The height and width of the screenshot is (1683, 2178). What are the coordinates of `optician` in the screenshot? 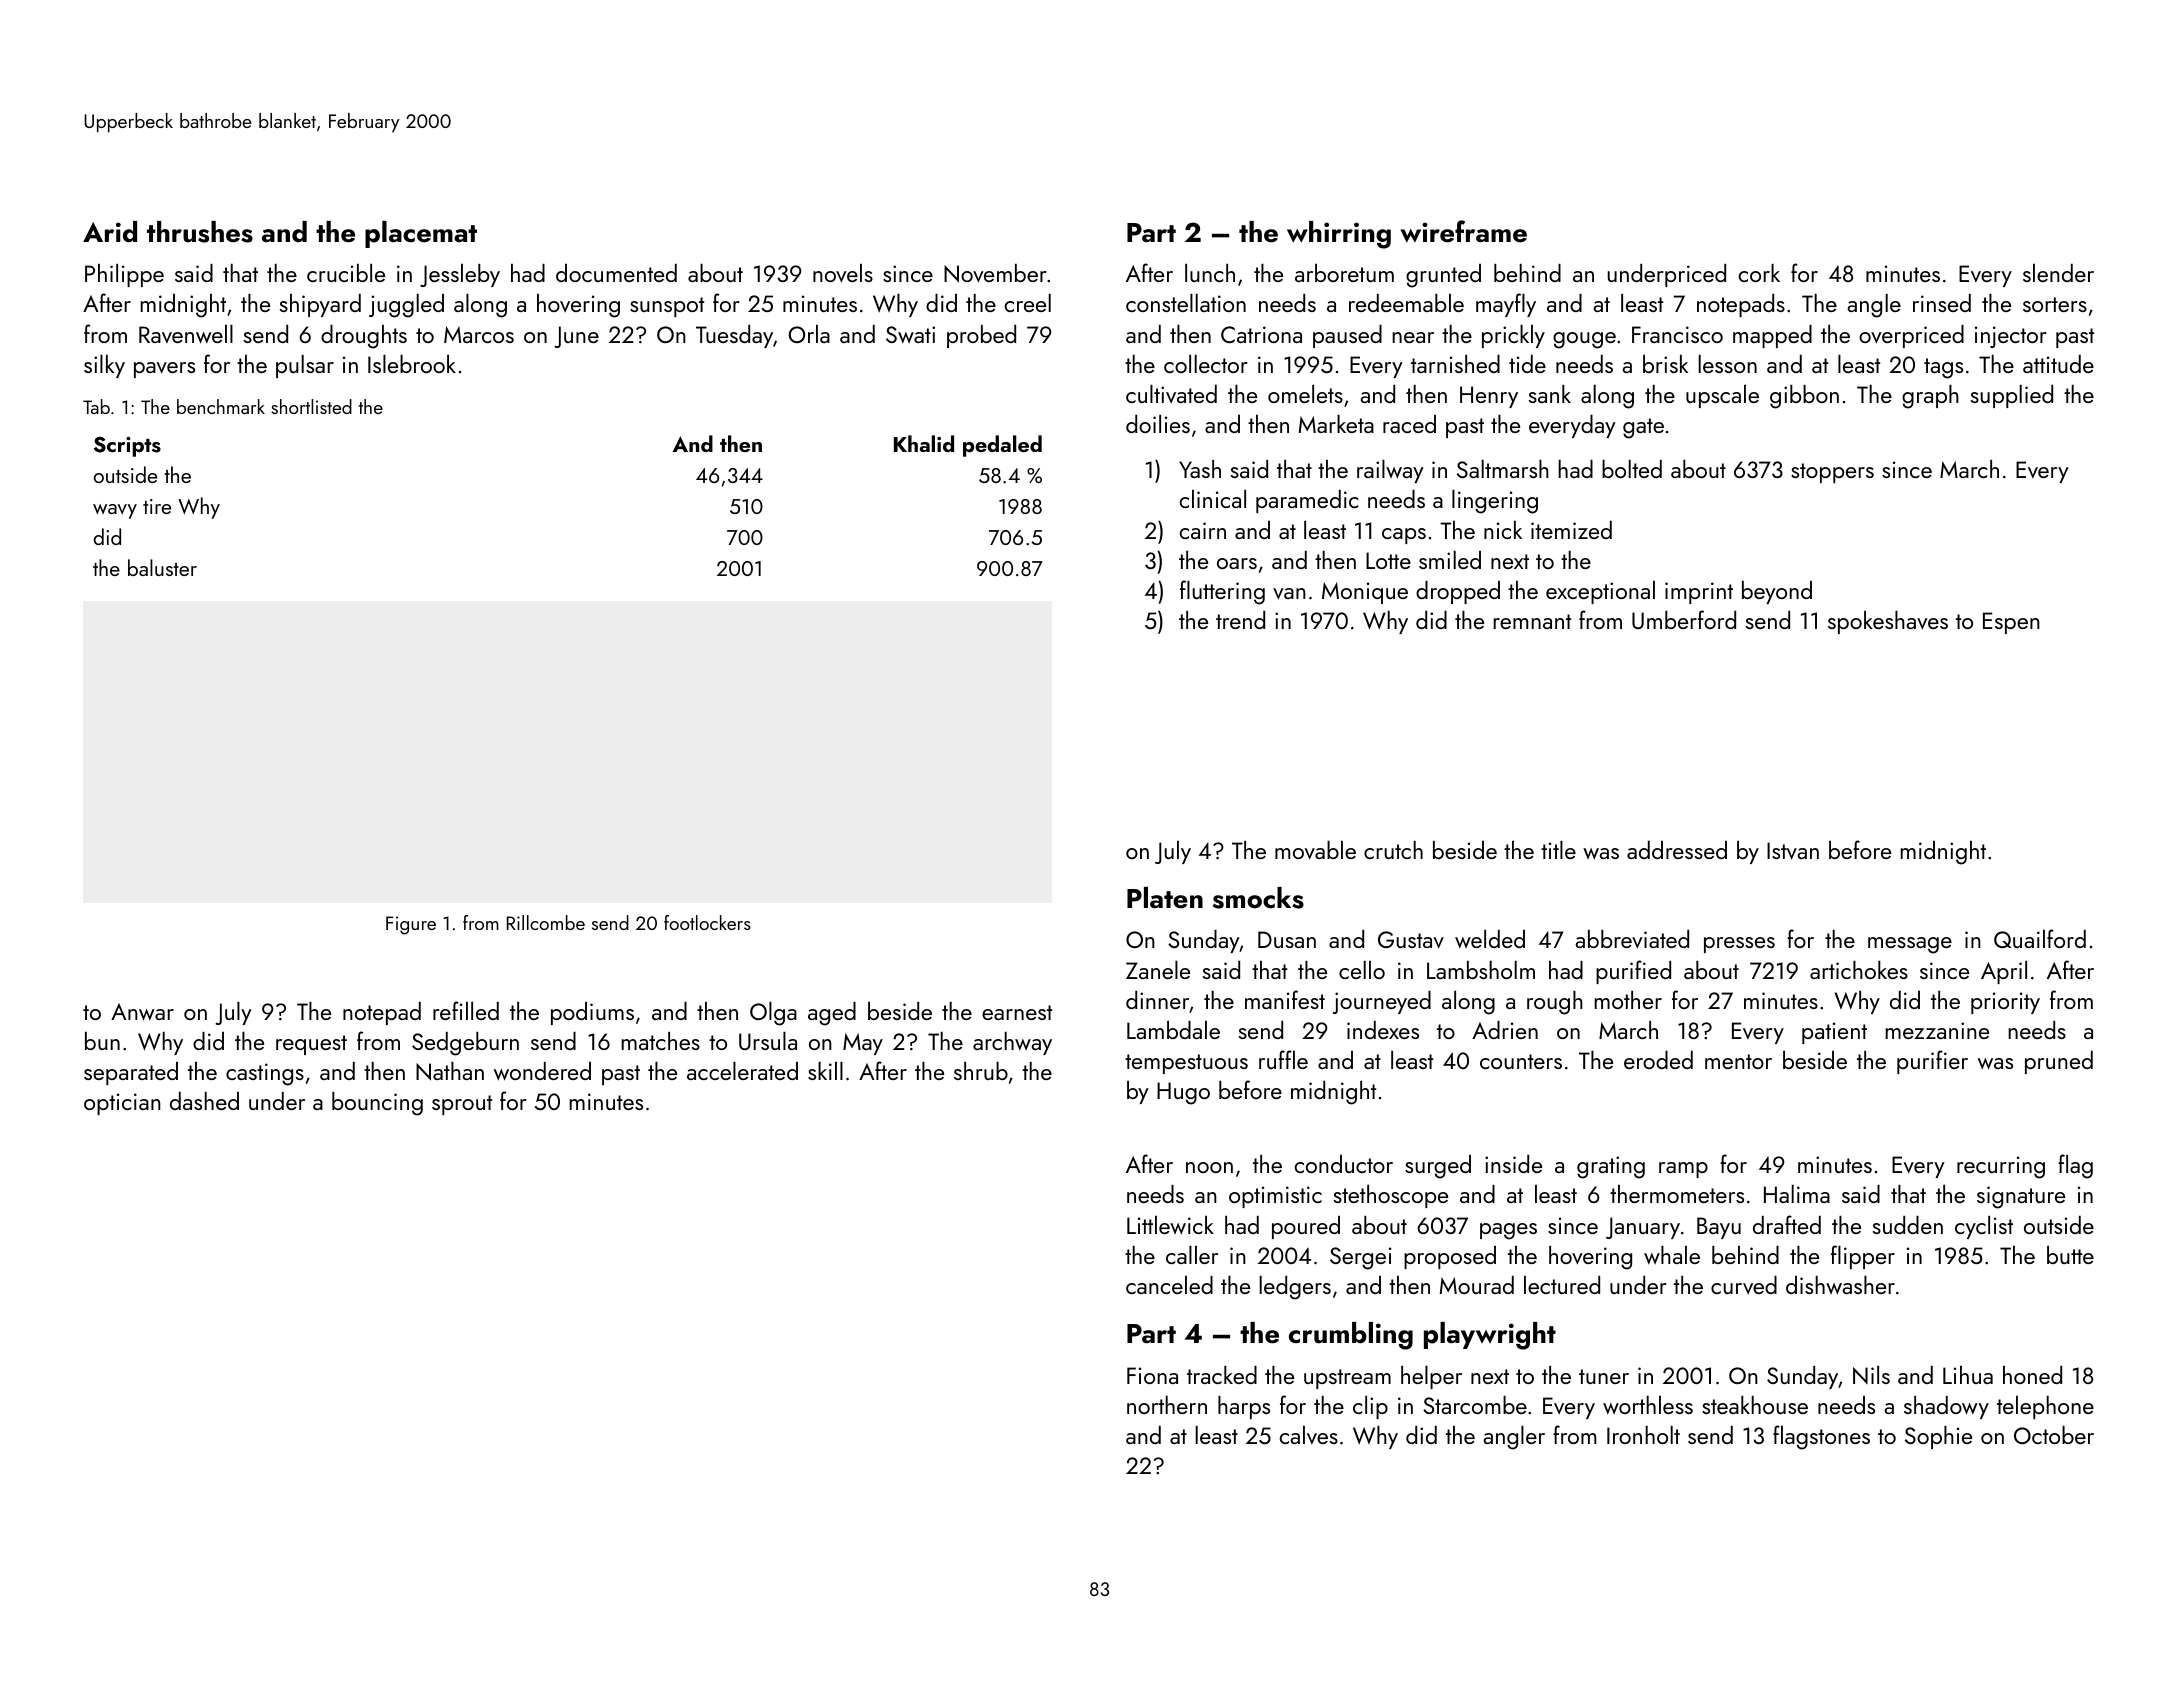 It's located at (122, 1104).
